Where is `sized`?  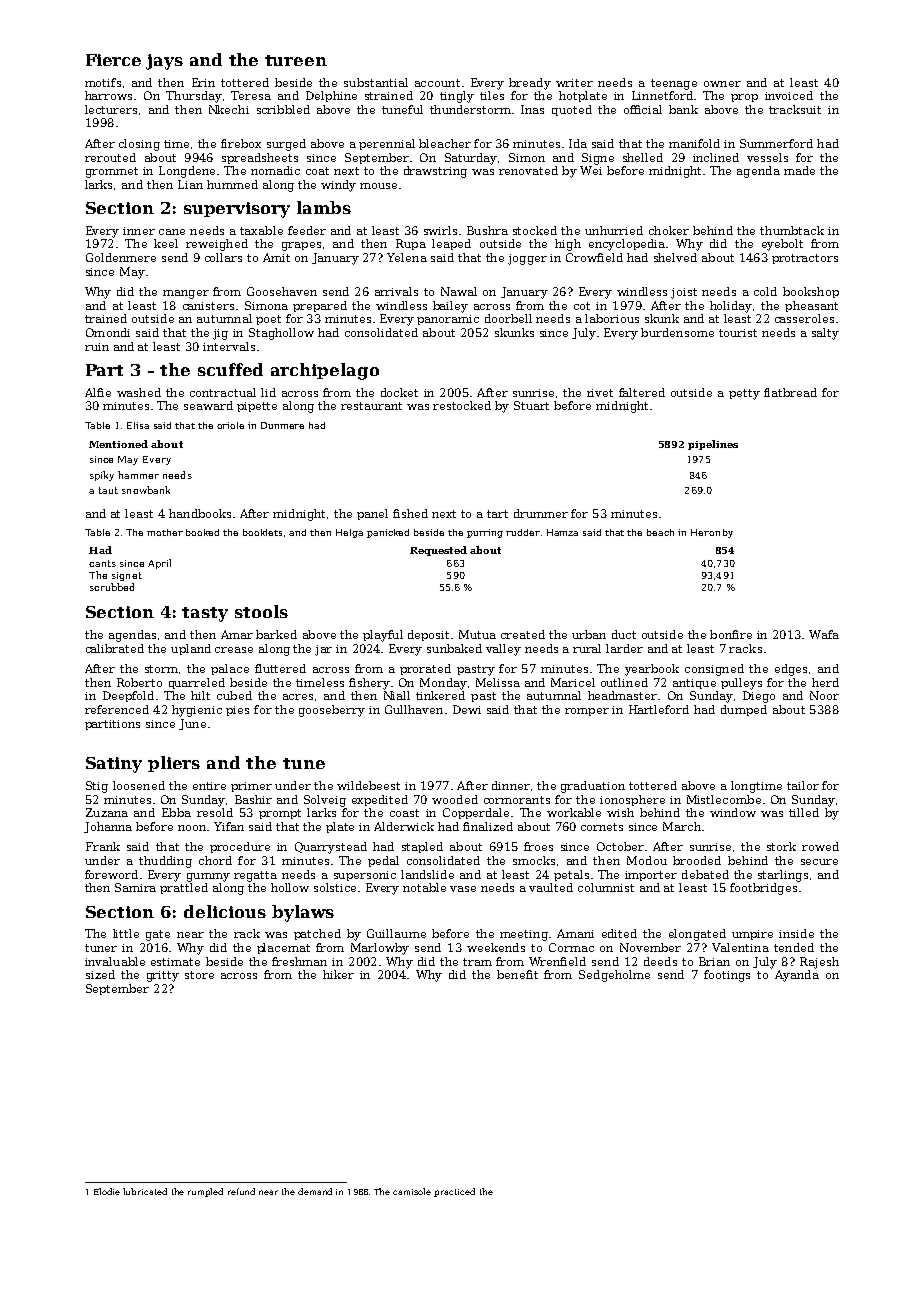 sized is located at coordinates (100, 974).
